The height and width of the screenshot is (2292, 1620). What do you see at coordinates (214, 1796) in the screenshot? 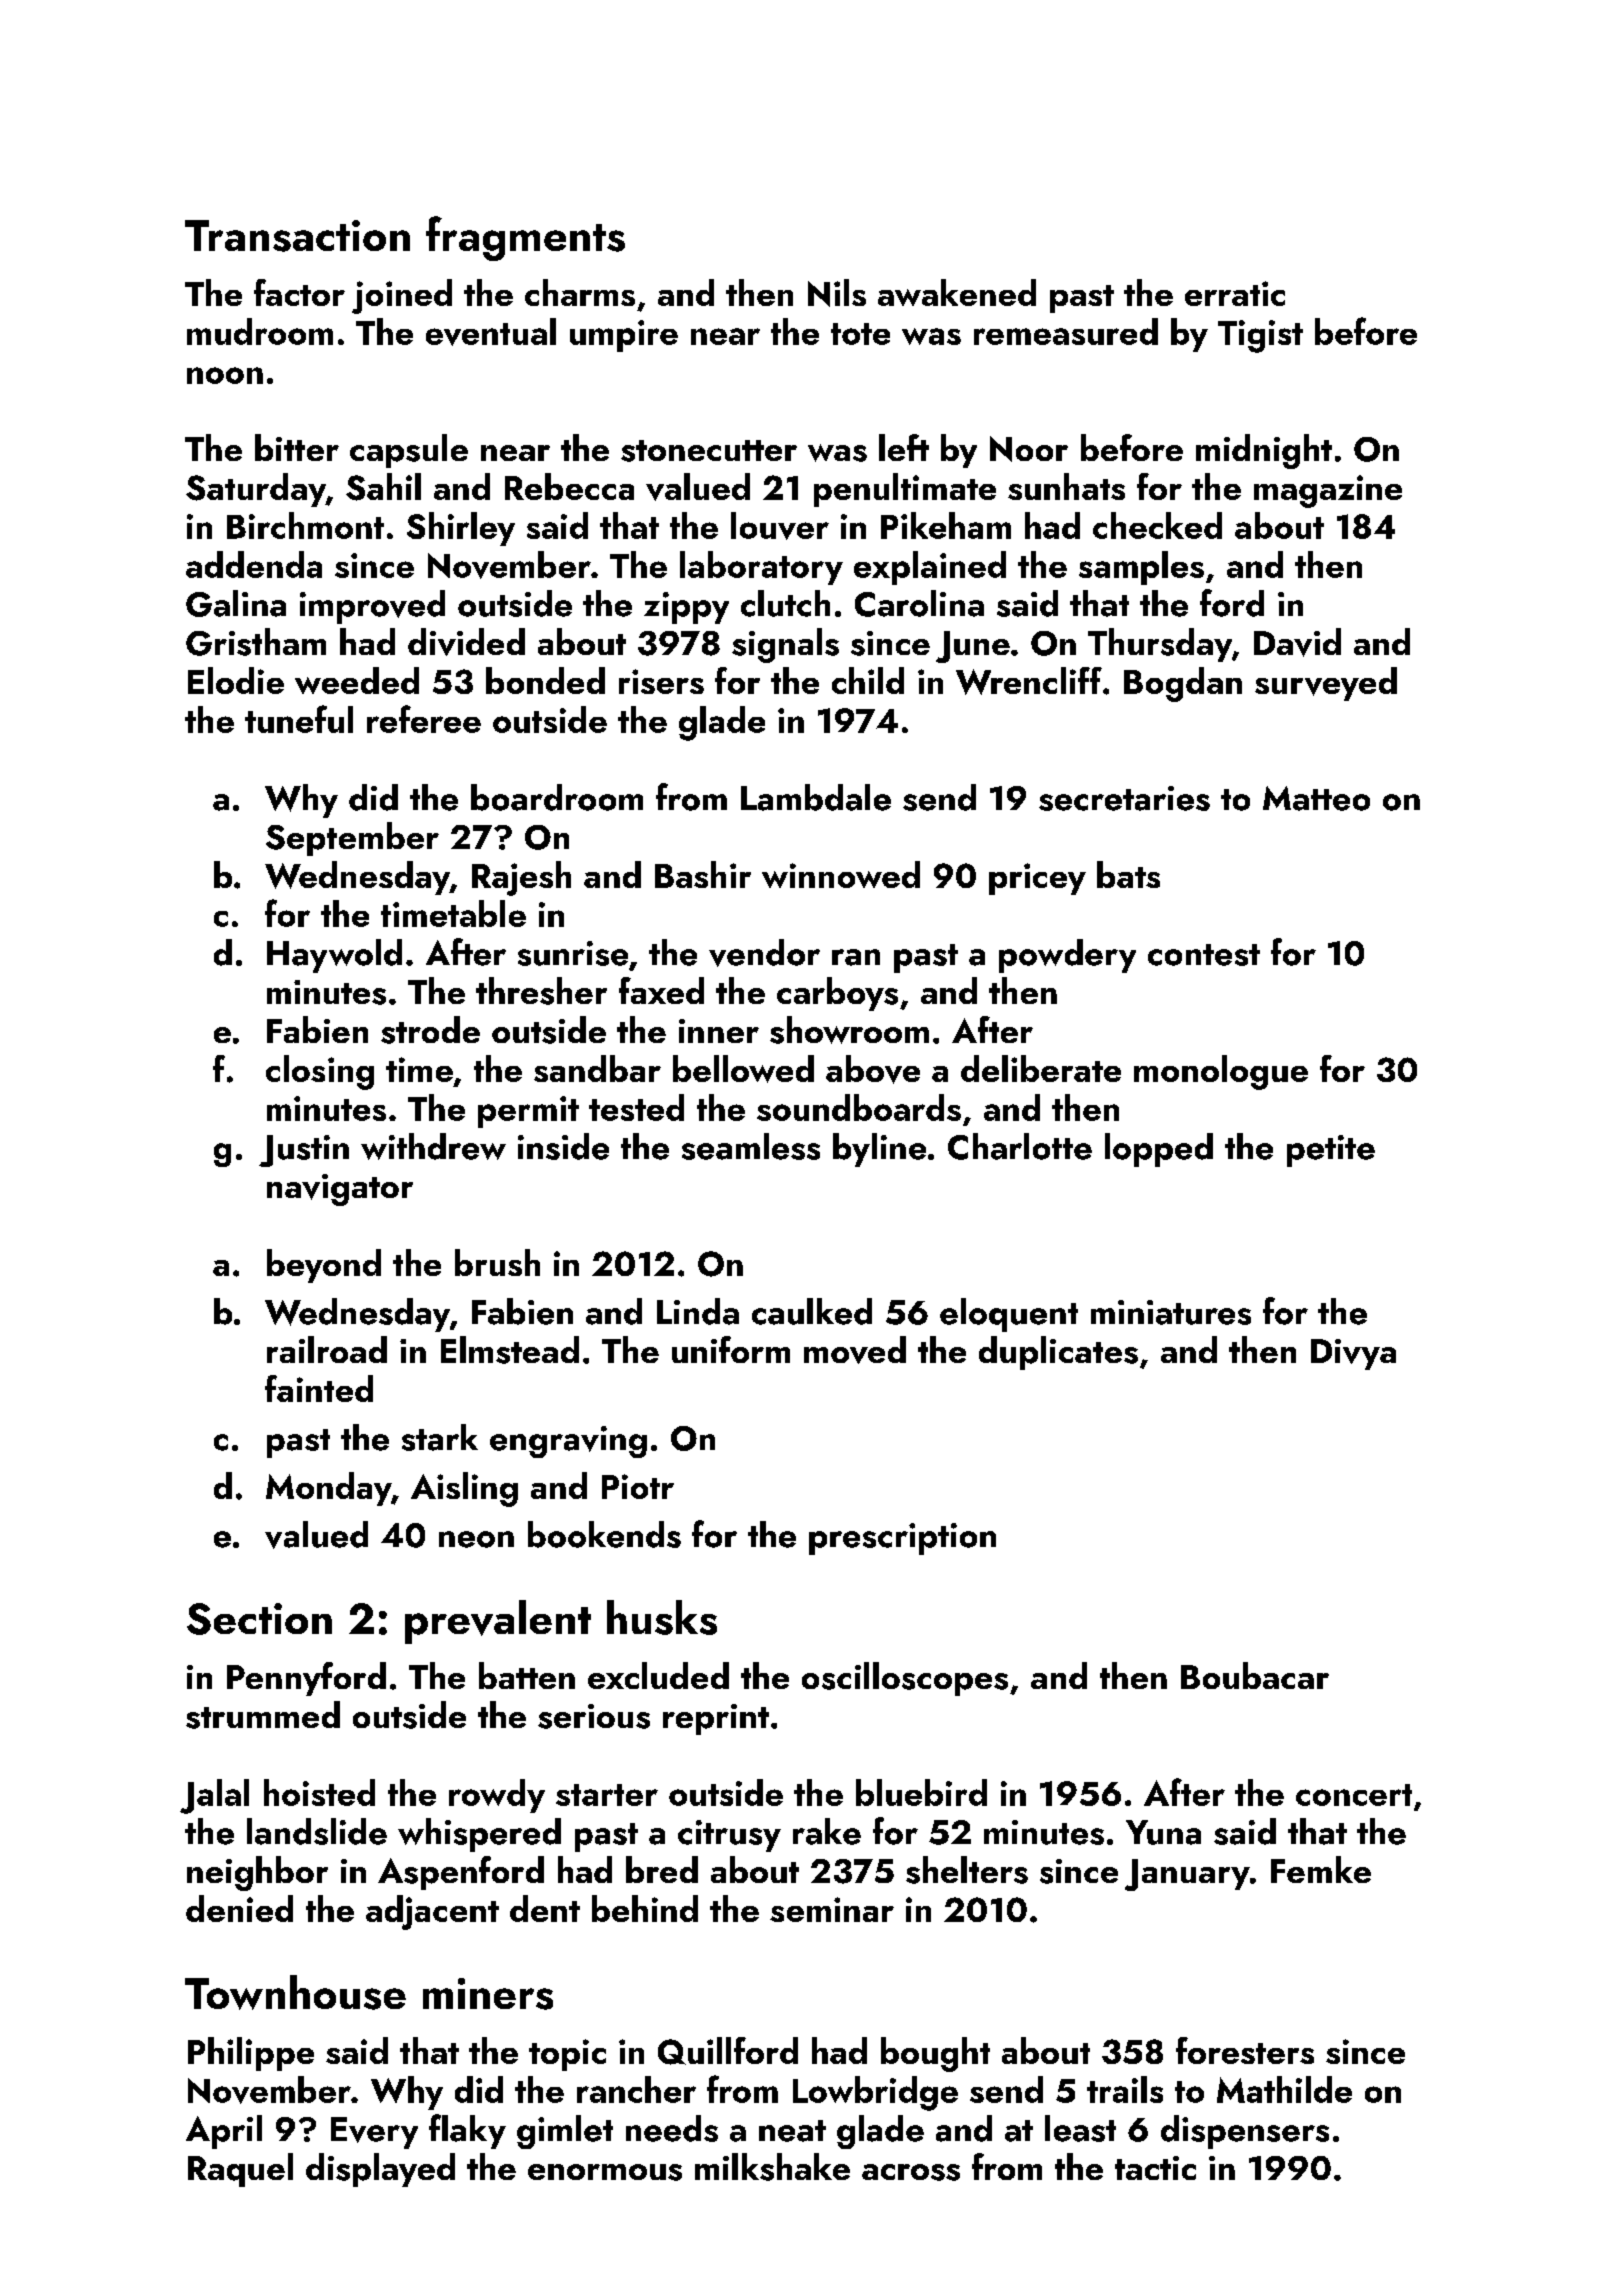
I see `Jalal` at bounding box center [214, 1796].
